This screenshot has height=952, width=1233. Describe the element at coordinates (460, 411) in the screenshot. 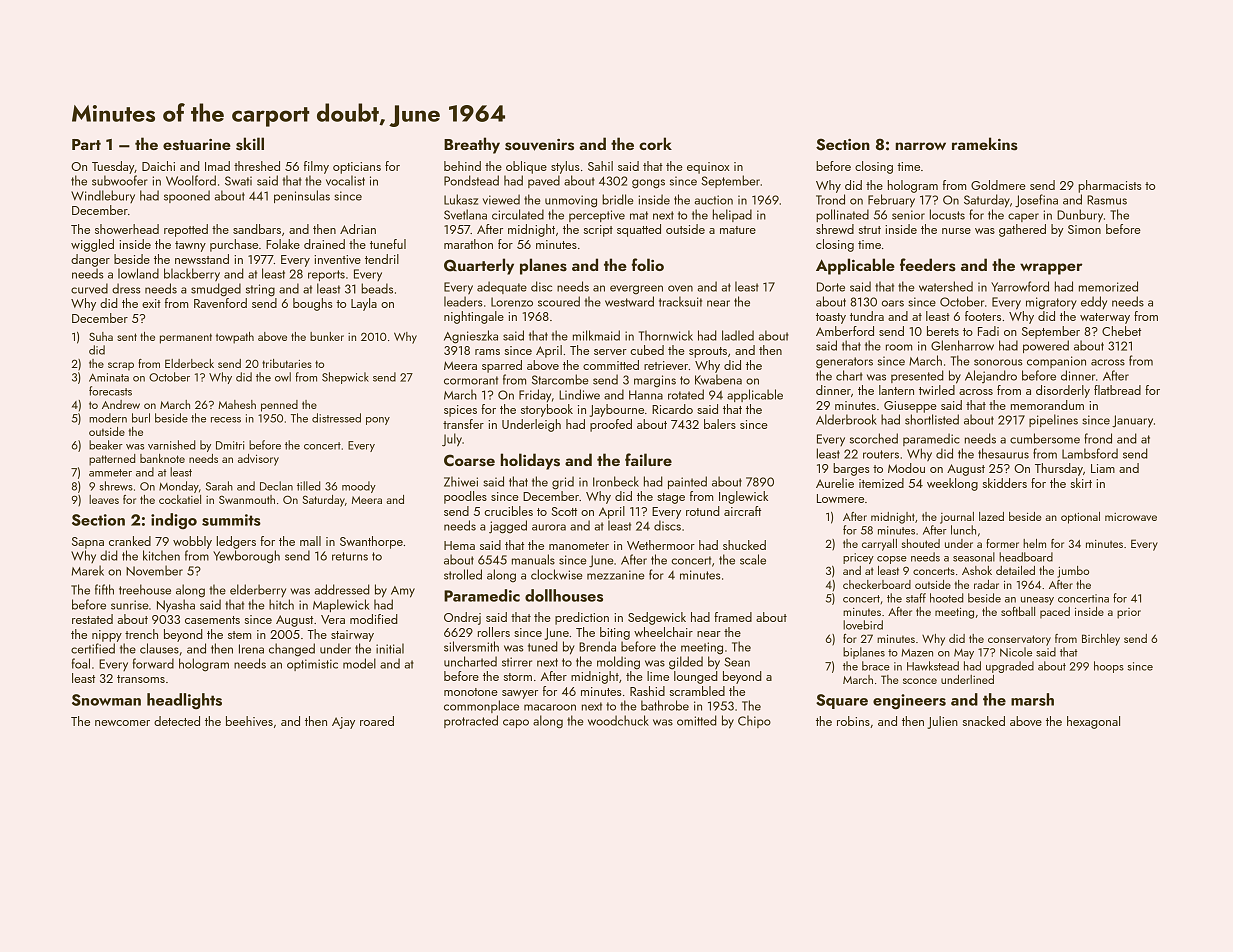

I see `spices` at that location.
